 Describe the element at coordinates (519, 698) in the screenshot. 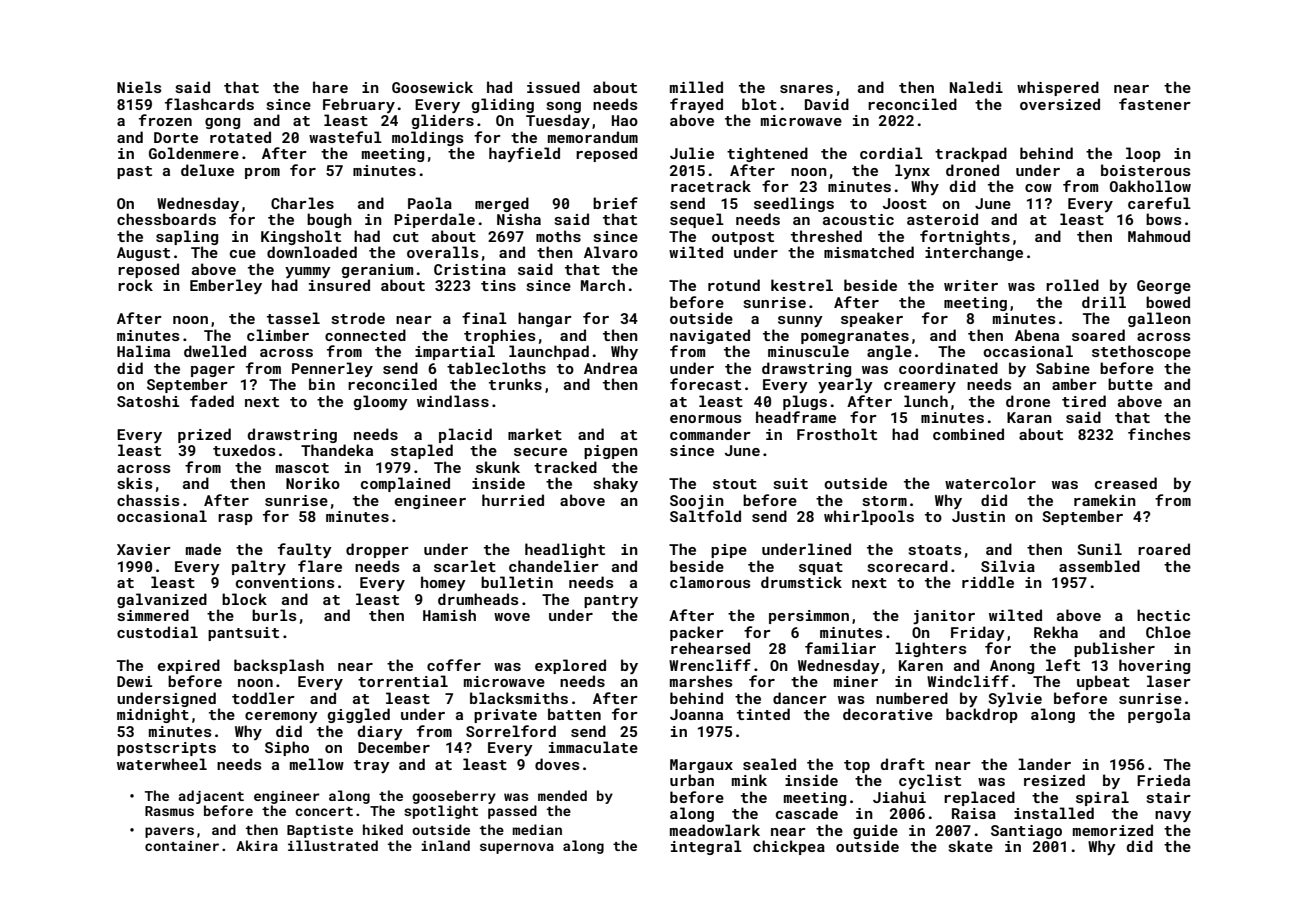

I see `blacksmiths` at that location.
